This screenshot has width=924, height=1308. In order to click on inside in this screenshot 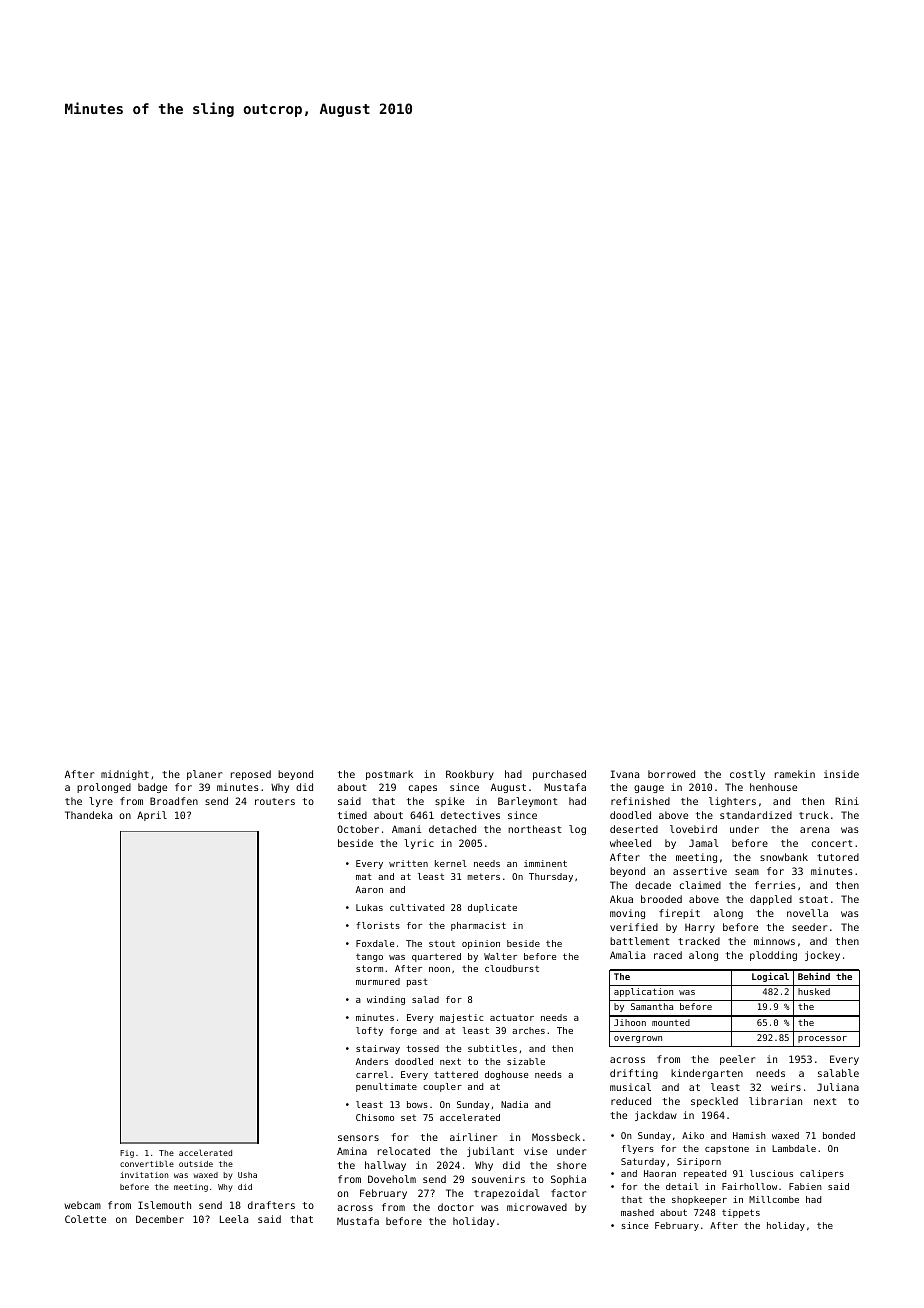, I will do `click(841, 774)`.
